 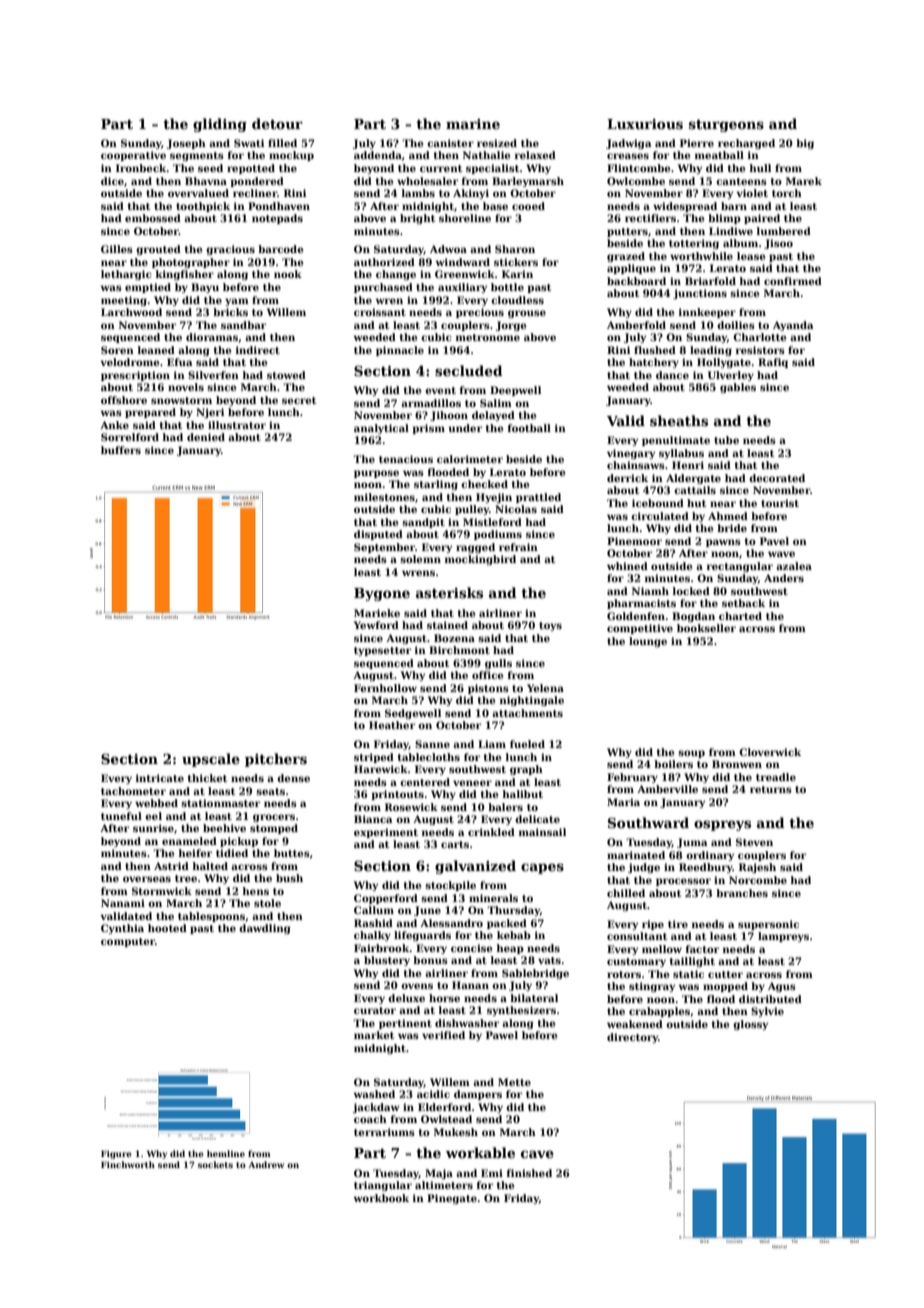 I want to click on Luxurious, so click(x=645, y=124).
